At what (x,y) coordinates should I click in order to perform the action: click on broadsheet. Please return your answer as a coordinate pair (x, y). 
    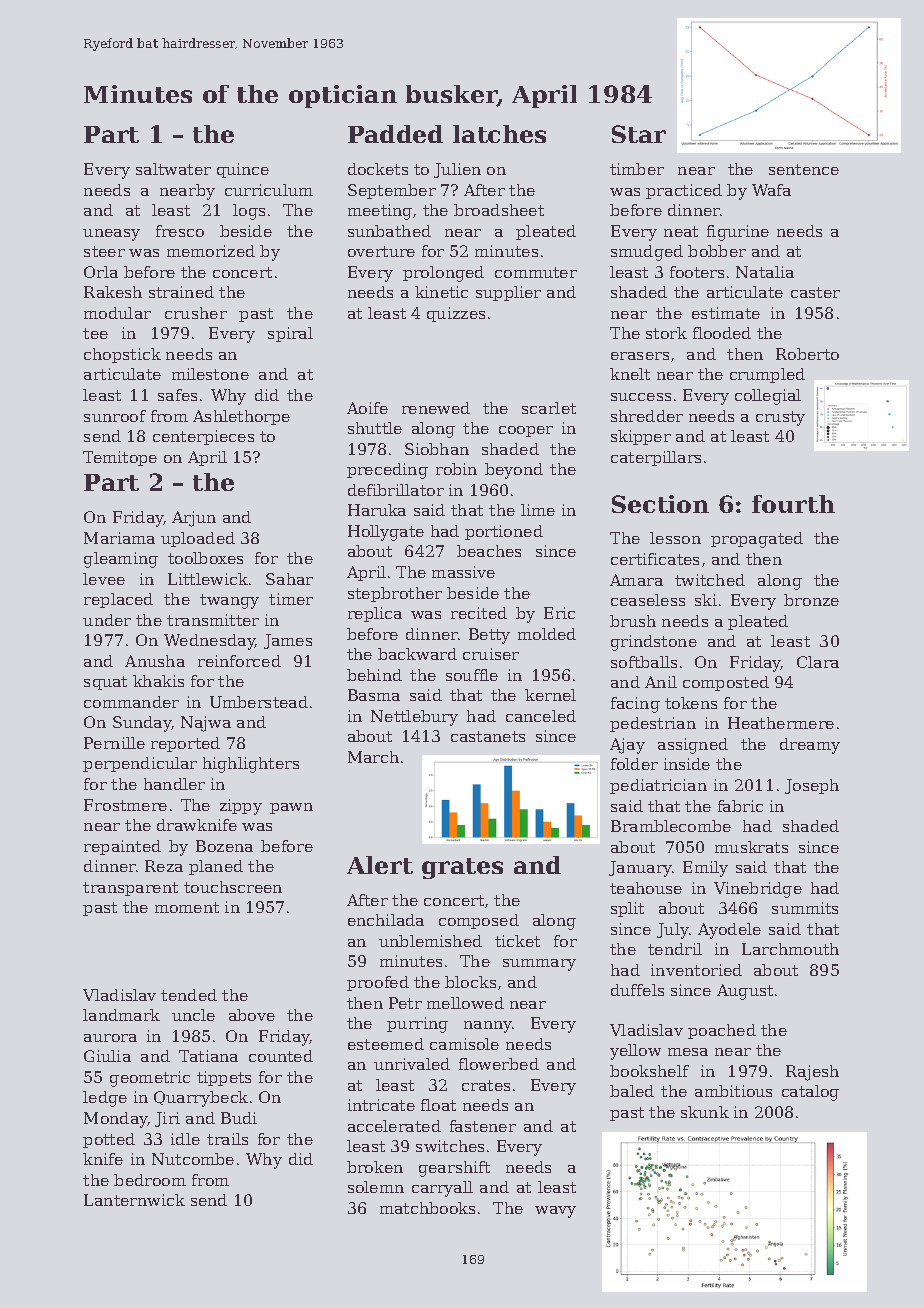
    Looking at the image, I should click on (499, 210).
